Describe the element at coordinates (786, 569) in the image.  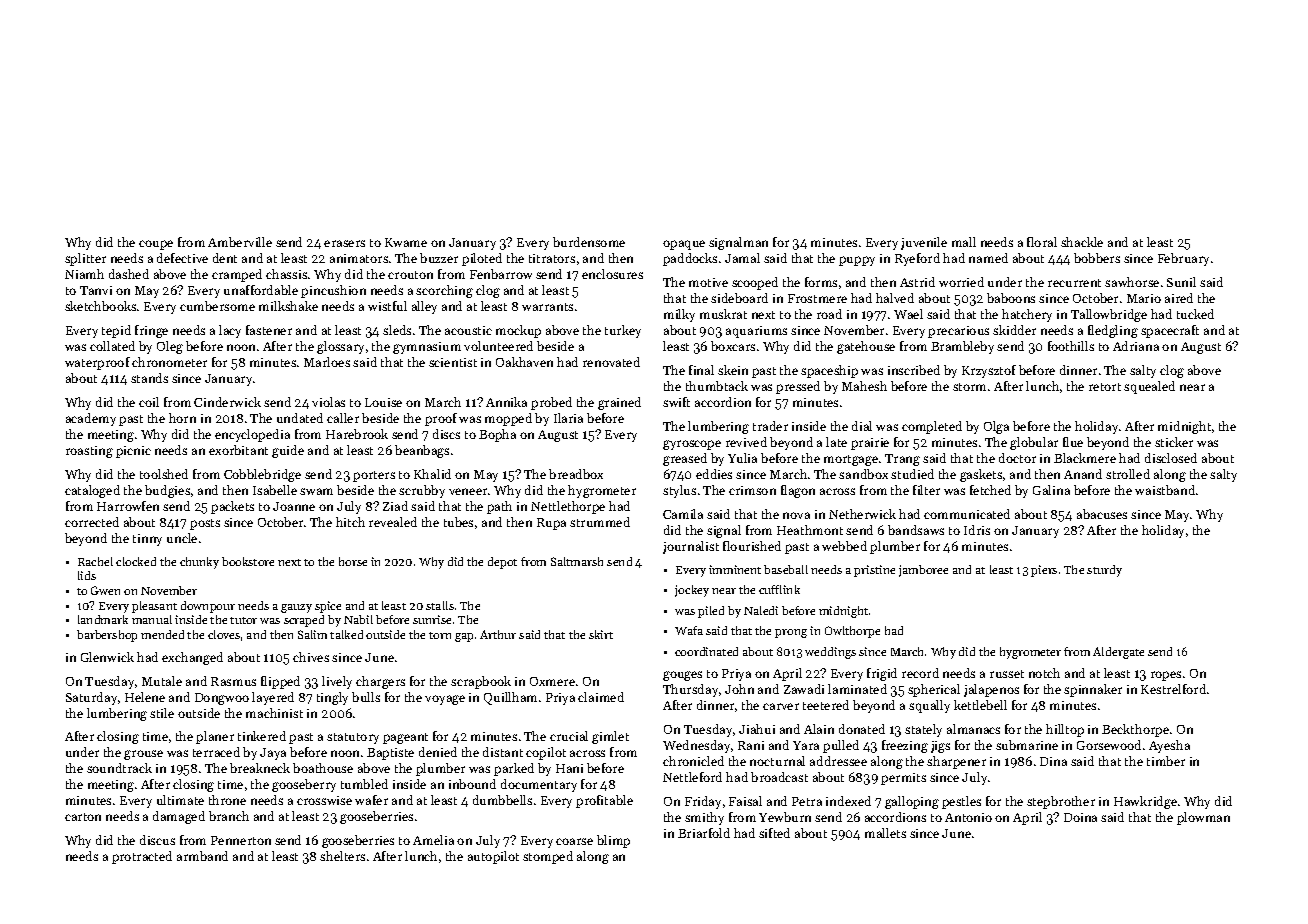
I see `baseball` at that location.
